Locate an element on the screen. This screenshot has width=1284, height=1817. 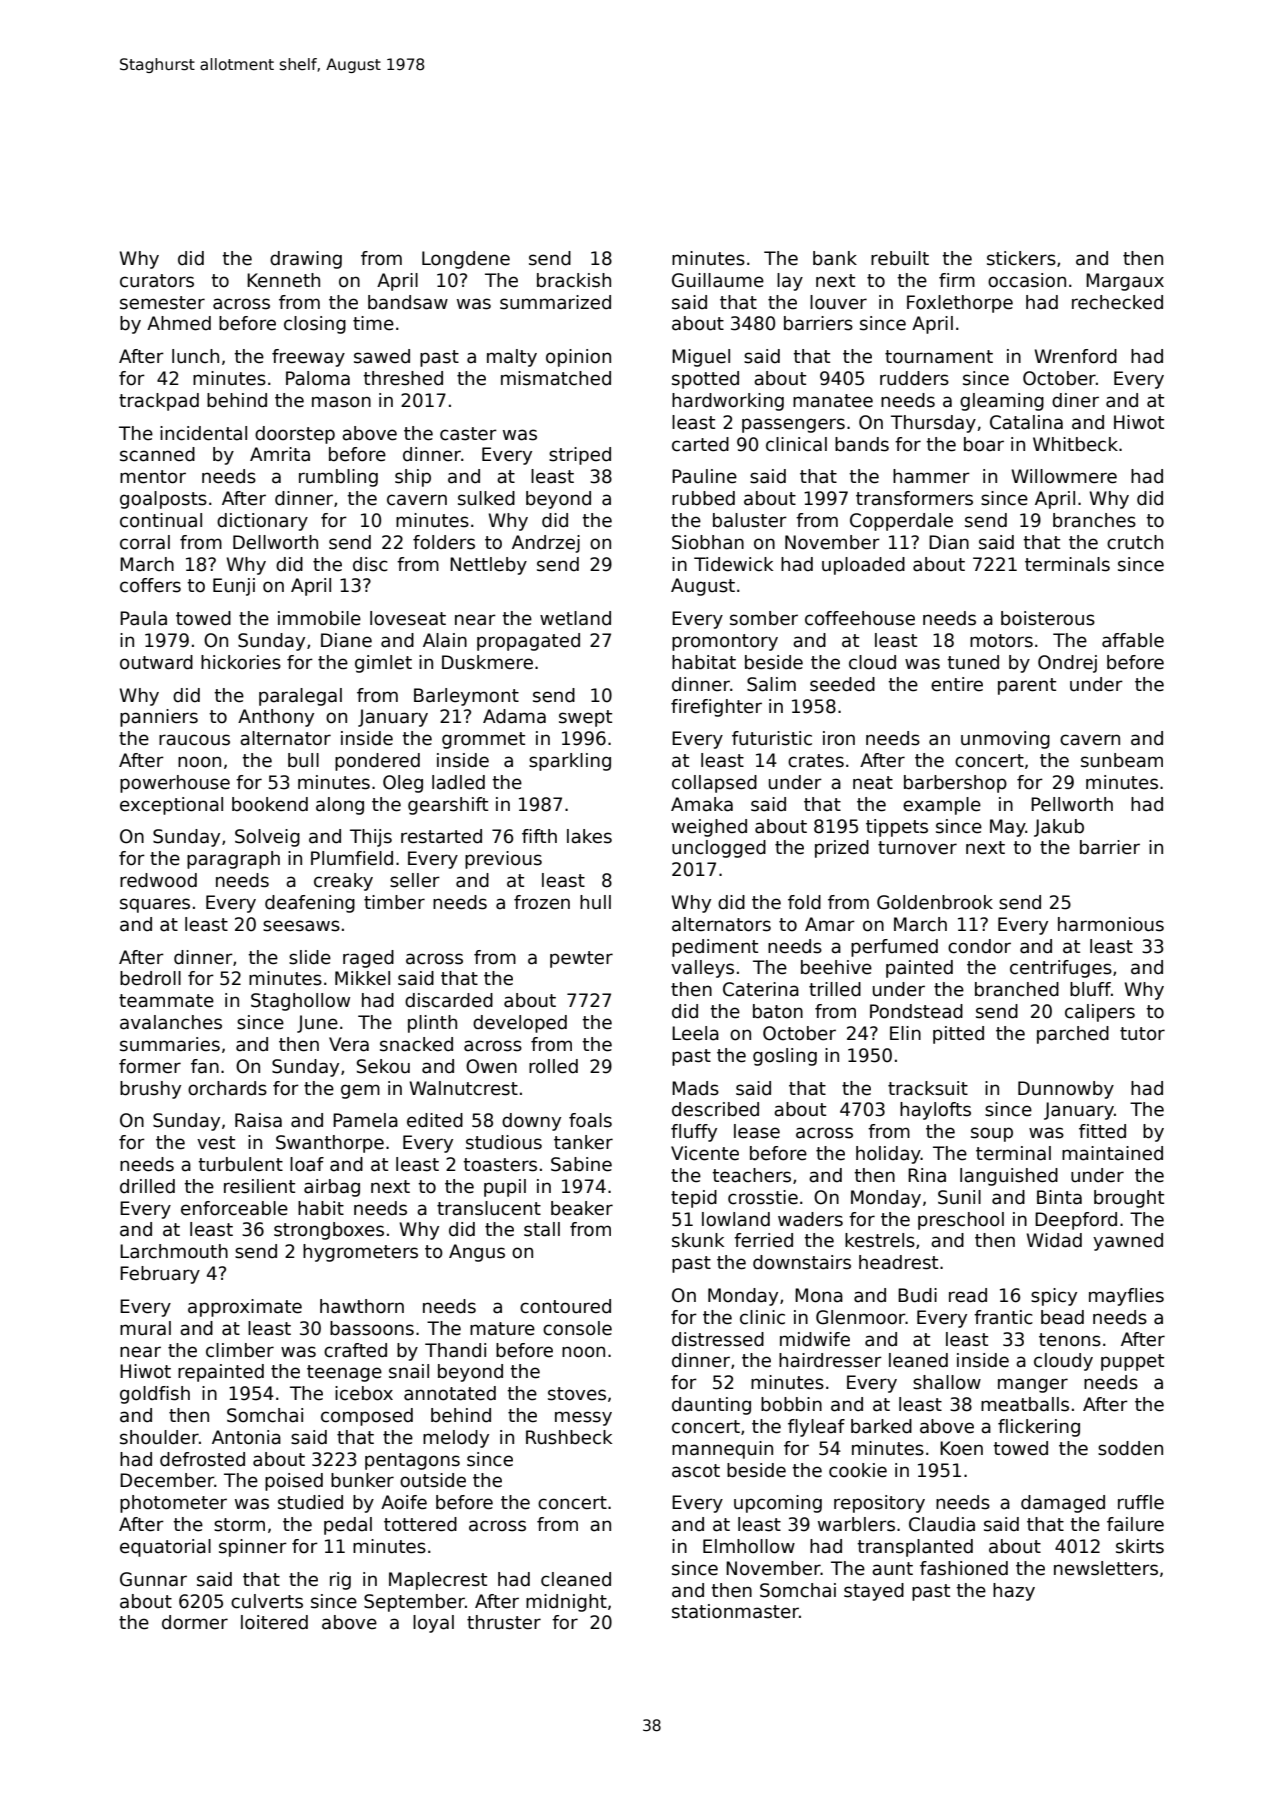
Swanthorpe is located at coordinates (330, 1144).
